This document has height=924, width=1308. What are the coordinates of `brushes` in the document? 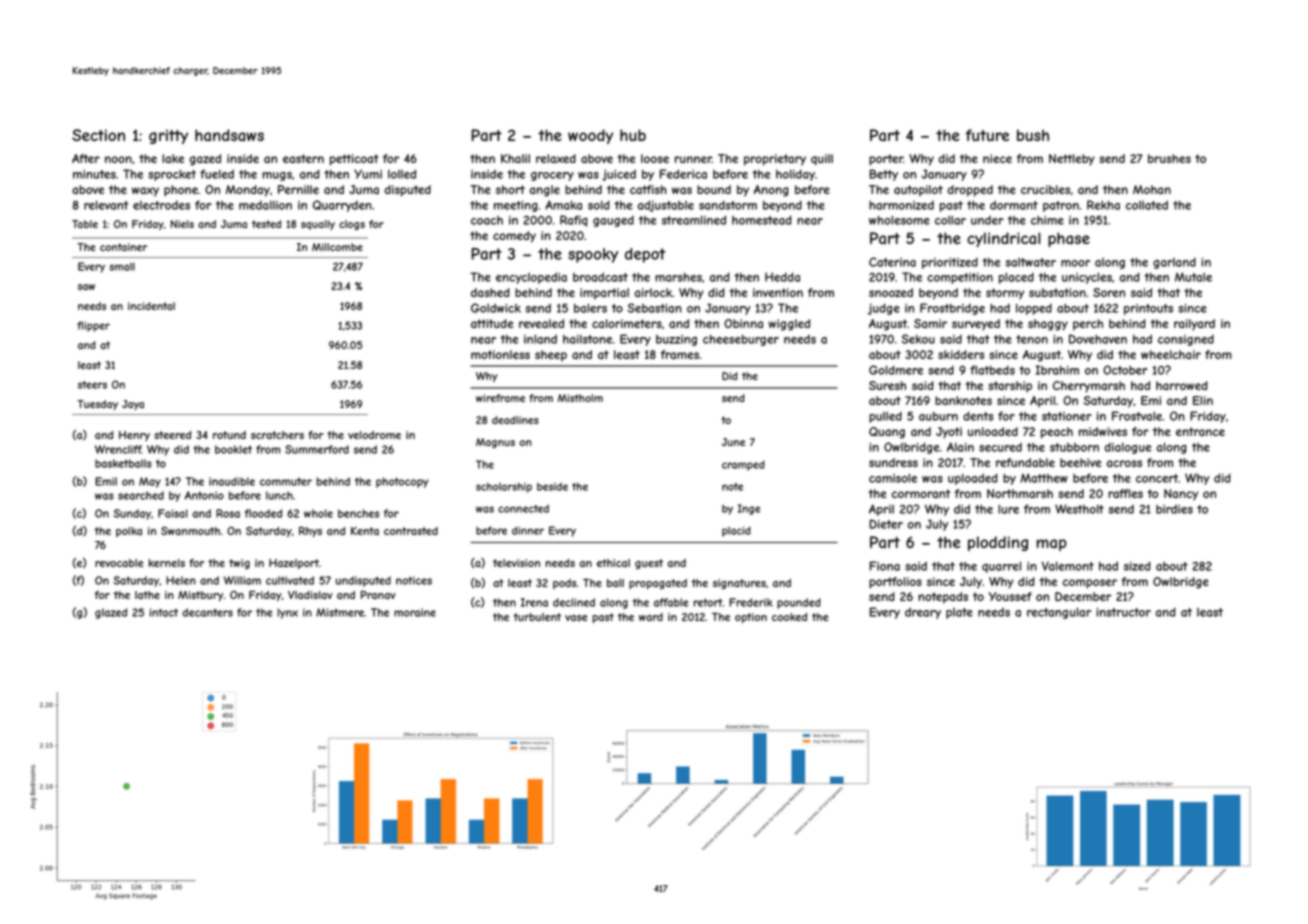 It's located at (1169, 158).
